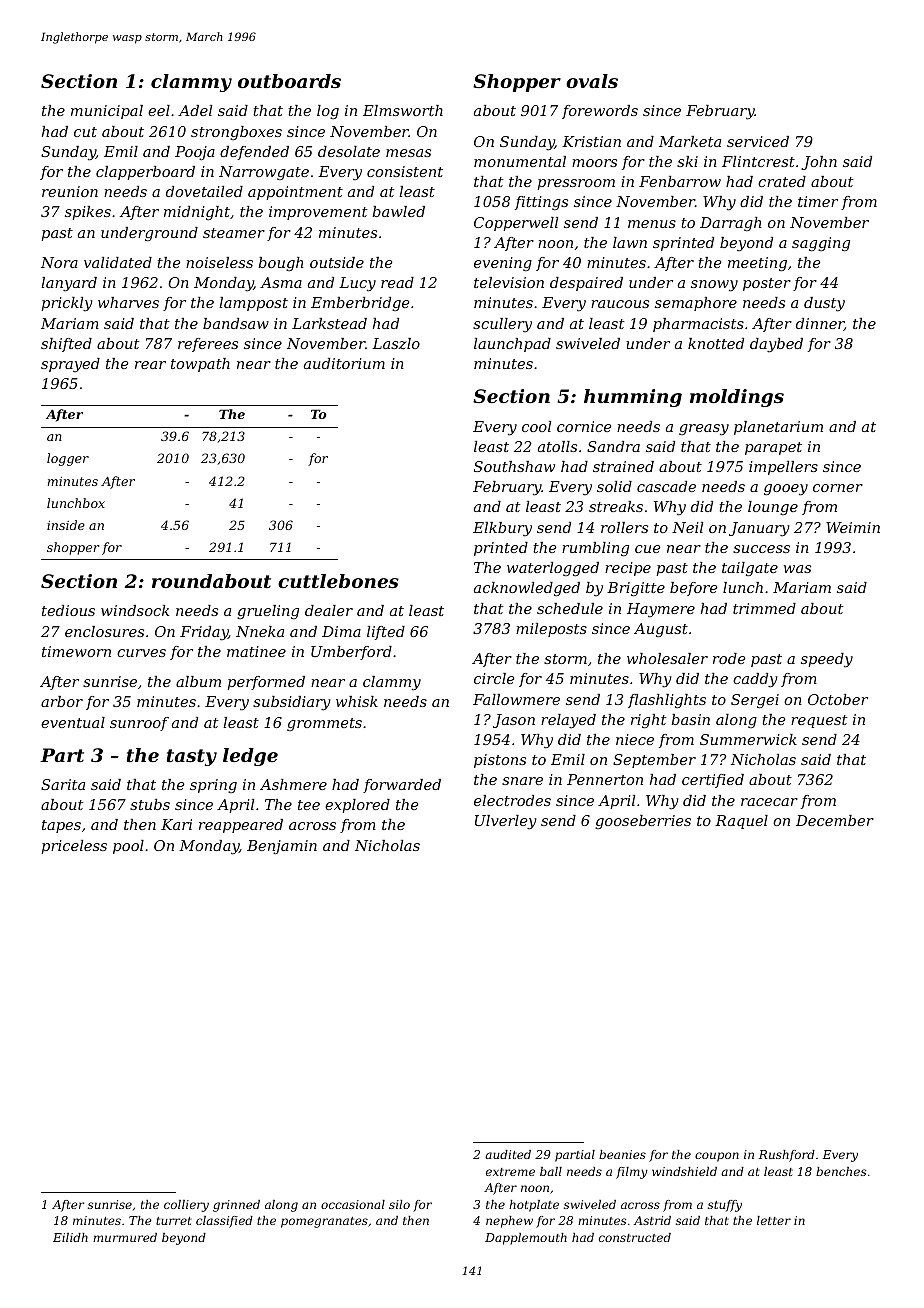 The height and width of the image is (1308, 924). What do you see at coordinates (59, 262) in the image?
I see `Nora` at bounding box center [59, 262].
